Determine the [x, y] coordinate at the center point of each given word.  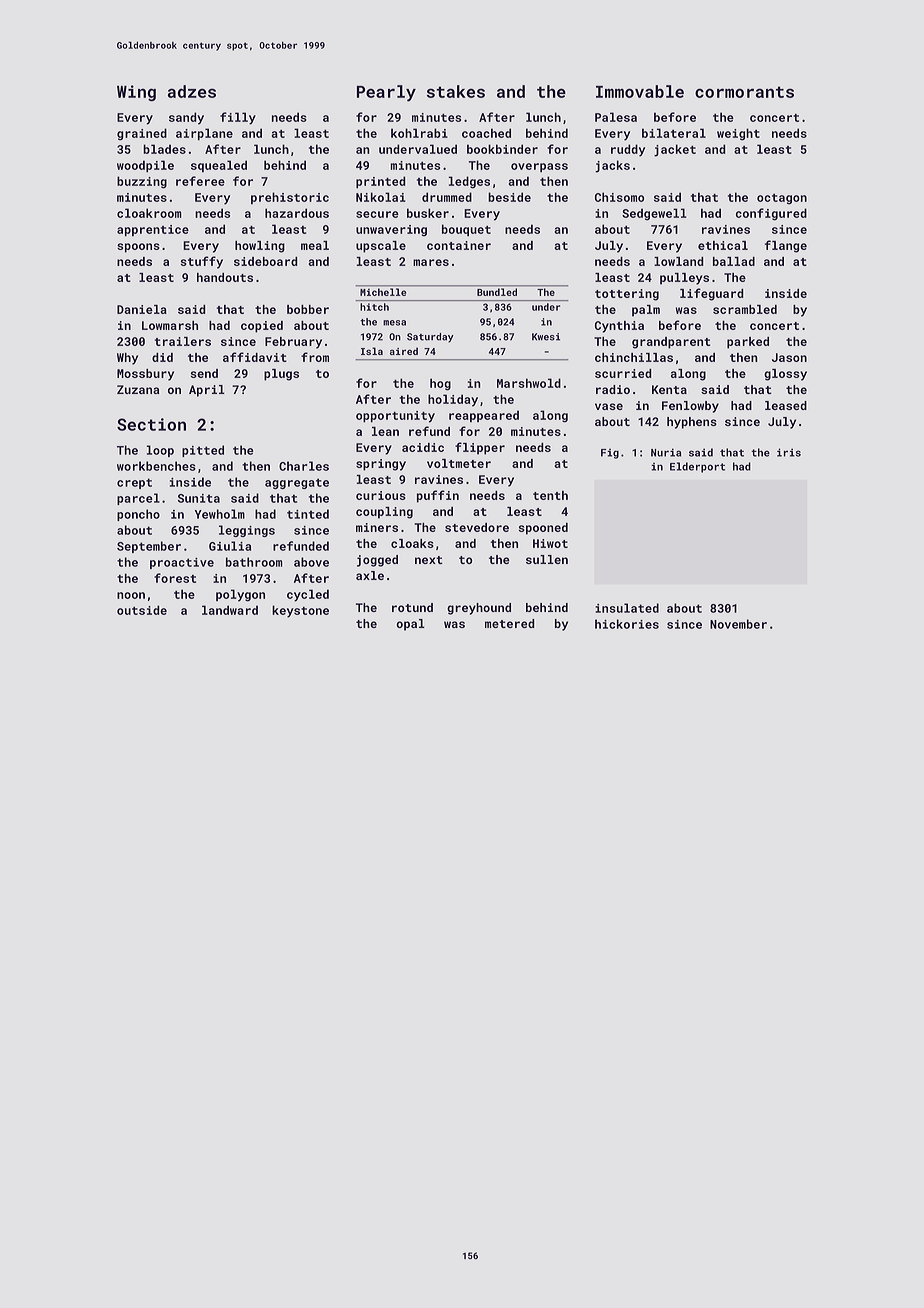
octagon [782, 199]
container [459, 245]
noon [131, 595]
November [738, 624]
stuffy [201, 262]
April [207, 391]
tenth [550, 495]
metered [509, 623]
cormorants [744, 92]
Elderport [697, 467]
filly [238, 118]
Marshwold [529, 383]
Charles [304, 466]
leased [786, 405]
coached [486, 133]
